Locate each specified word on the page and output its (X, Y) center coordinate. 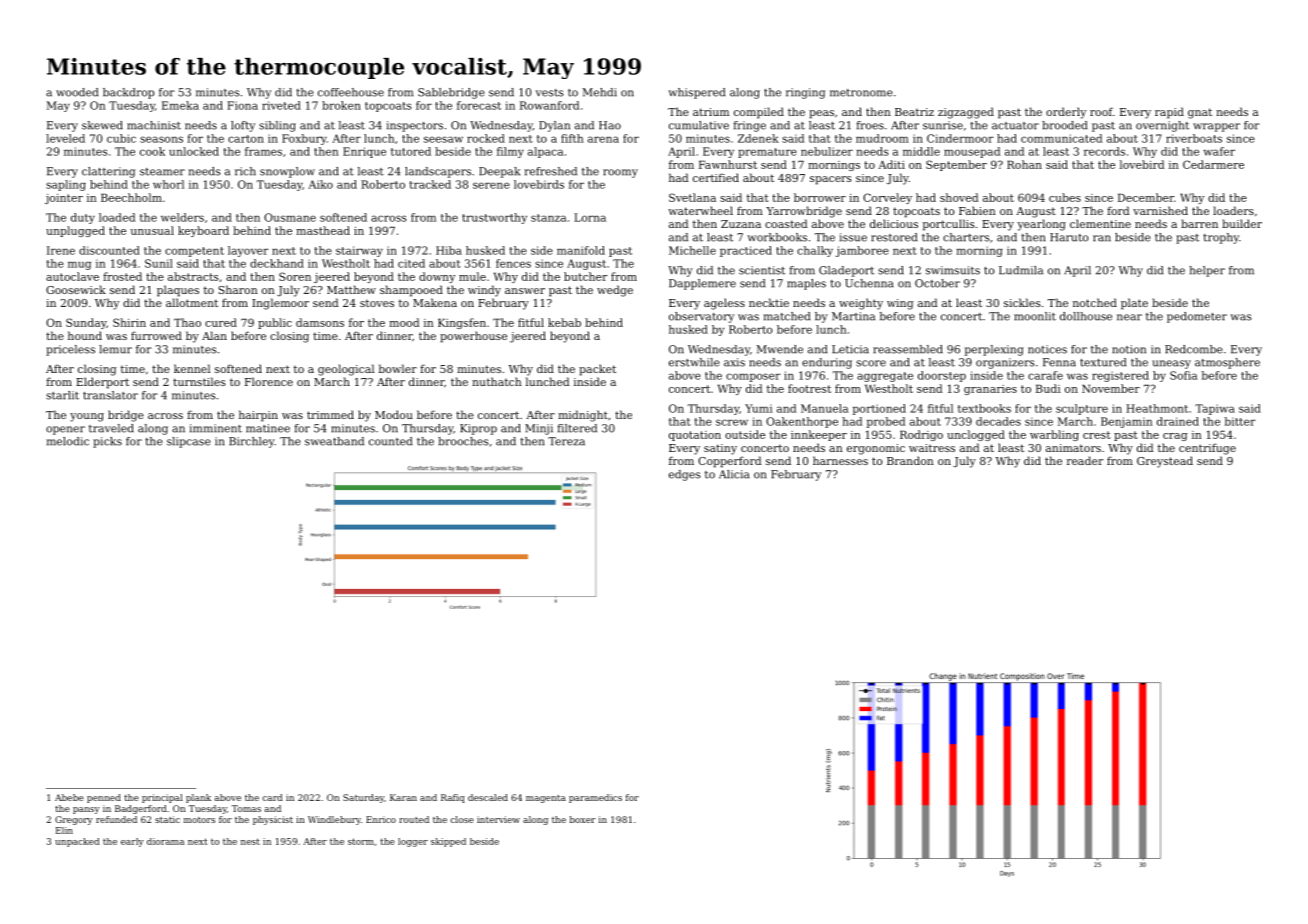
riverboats (1194, 138)
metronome (861, 93)
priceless (70, 350)
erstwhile (694, 362)
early (132, 842)
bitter (1240, 421)
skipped (448, 842)
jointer (64, 199)
